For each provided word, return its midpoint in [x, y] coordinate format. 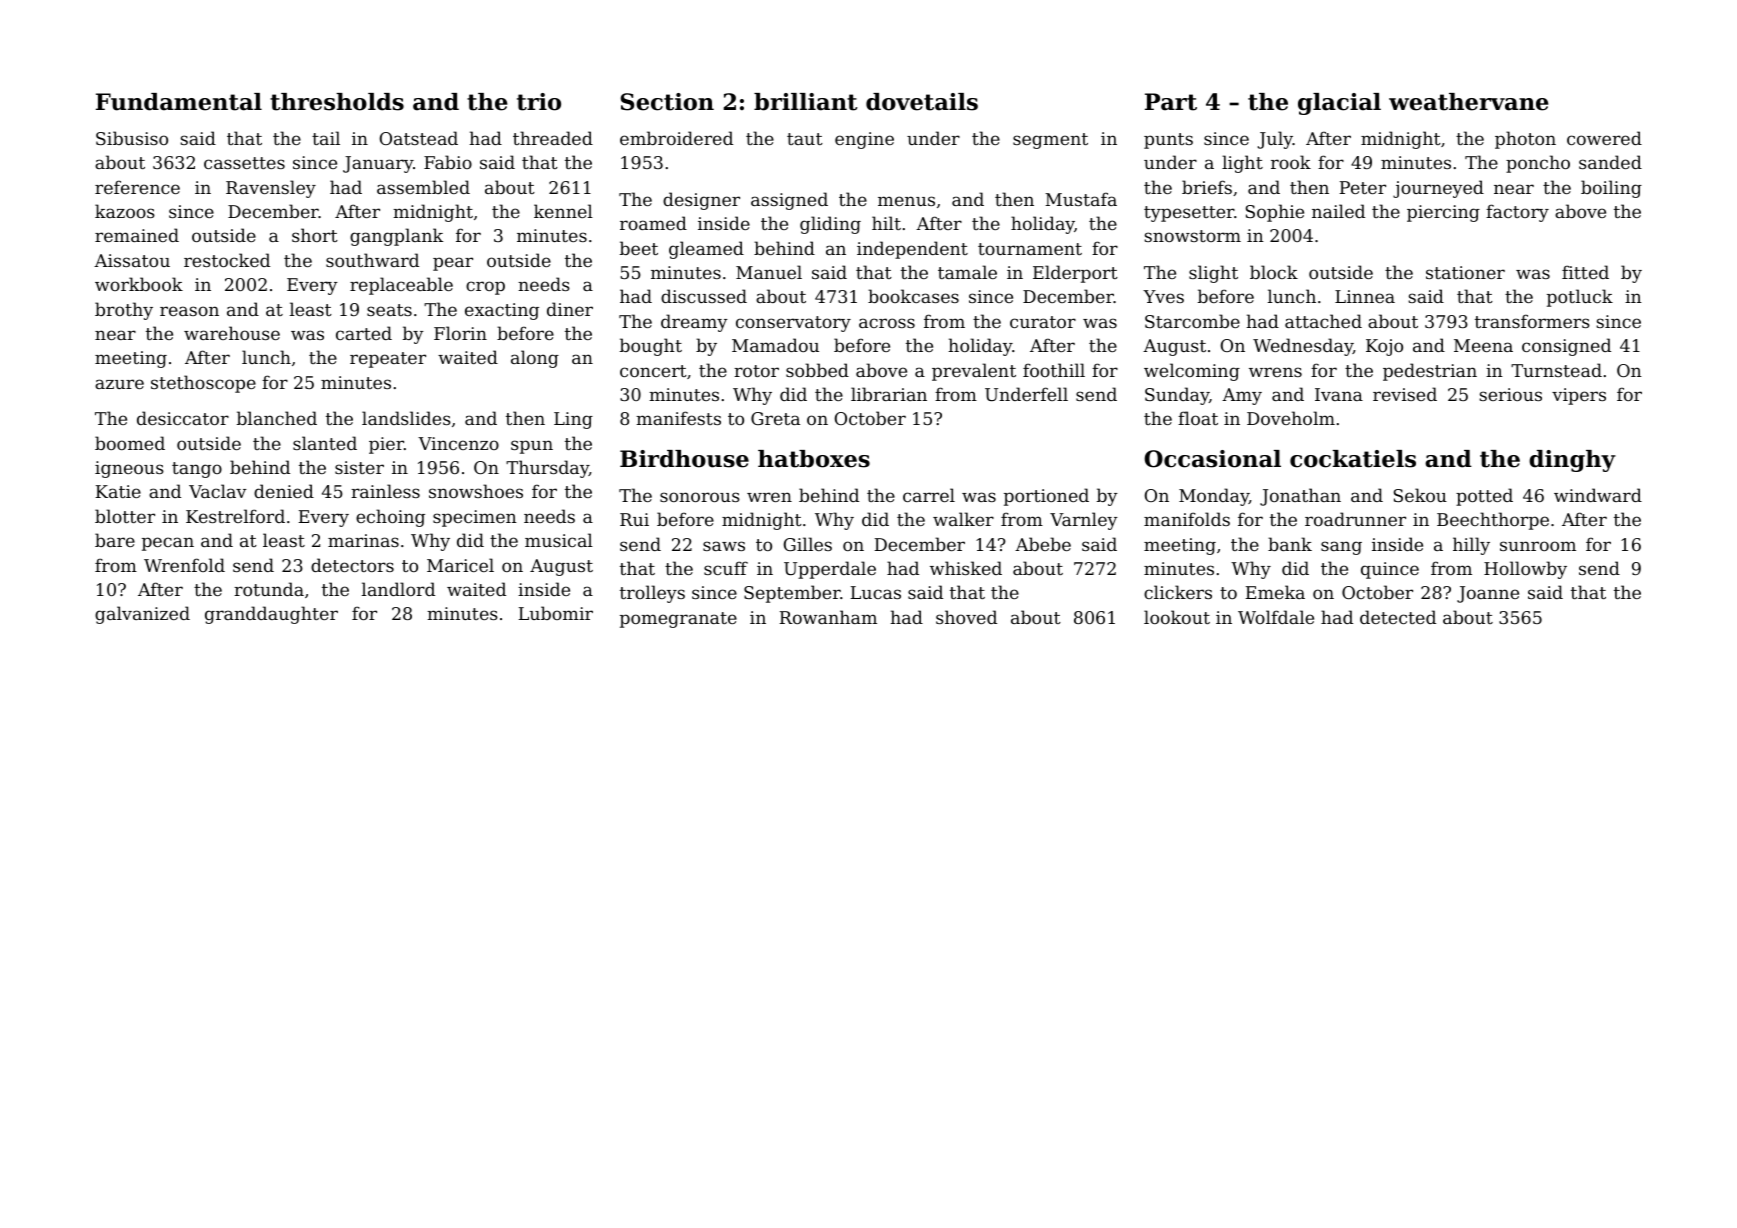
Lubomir [555, 613]
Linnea [1365, 296]
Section [667, 102]
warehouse [232, 333]
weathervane [1468, 102]
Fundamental [179, 102]
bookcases [913, 296]
